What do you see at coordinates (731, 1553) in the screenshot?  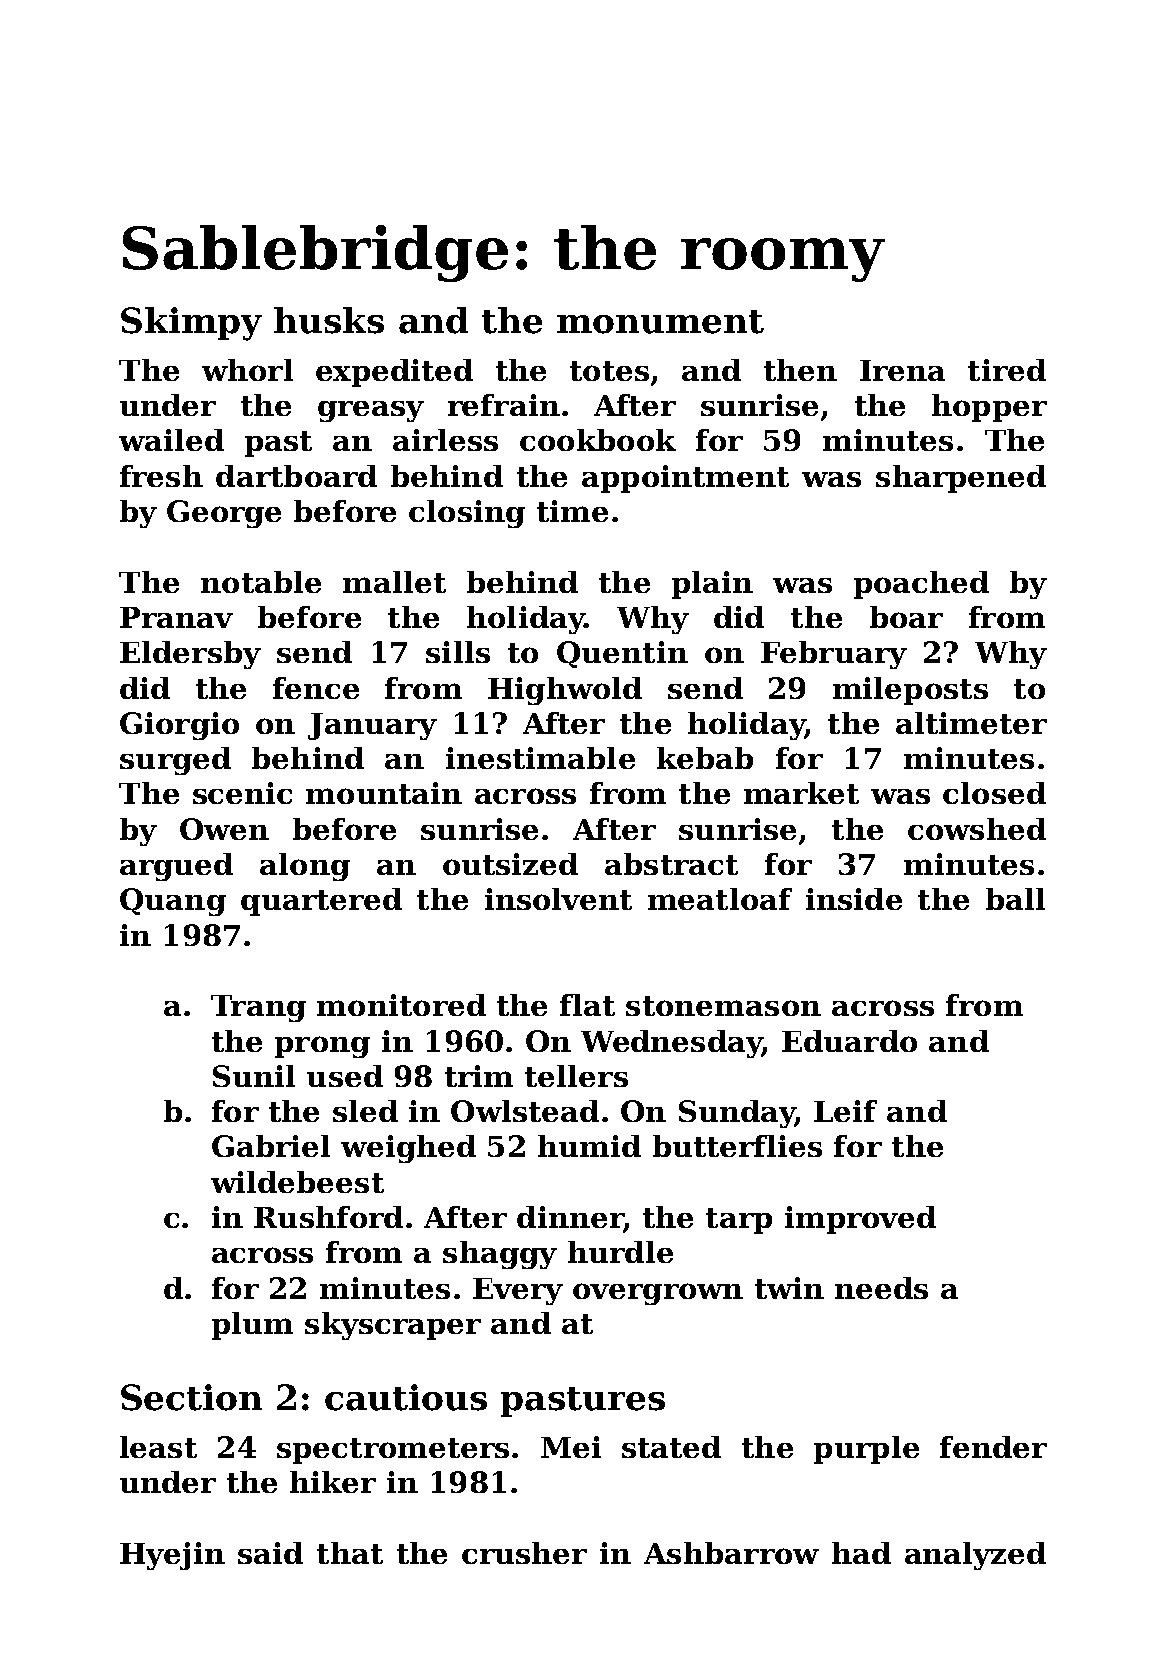 I see `Ashbarrow` at bounding box center [731, 1553].
